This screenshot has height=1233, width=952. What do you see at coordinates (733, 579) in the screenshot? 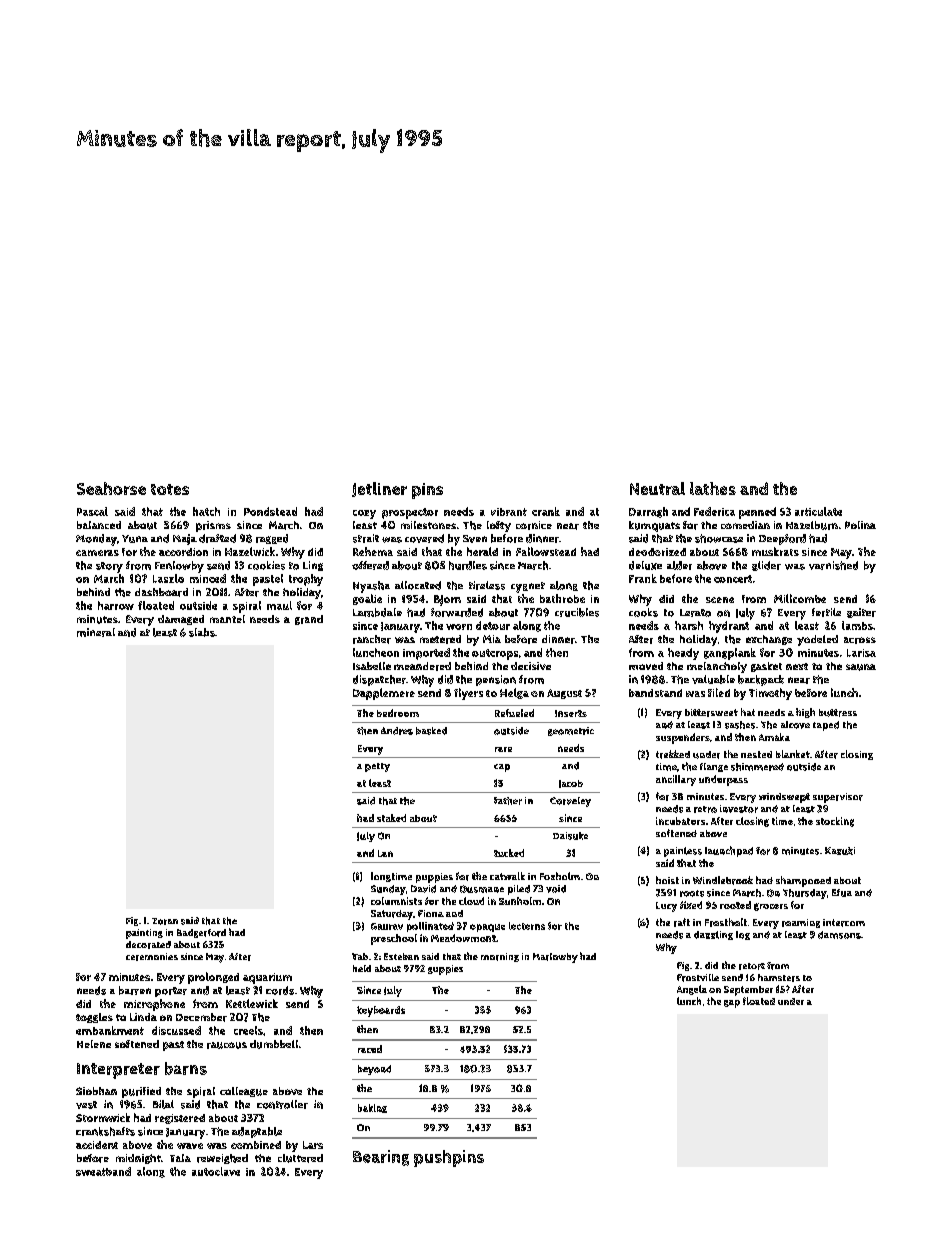
I see `concert` at bounding box center [733, 579].
